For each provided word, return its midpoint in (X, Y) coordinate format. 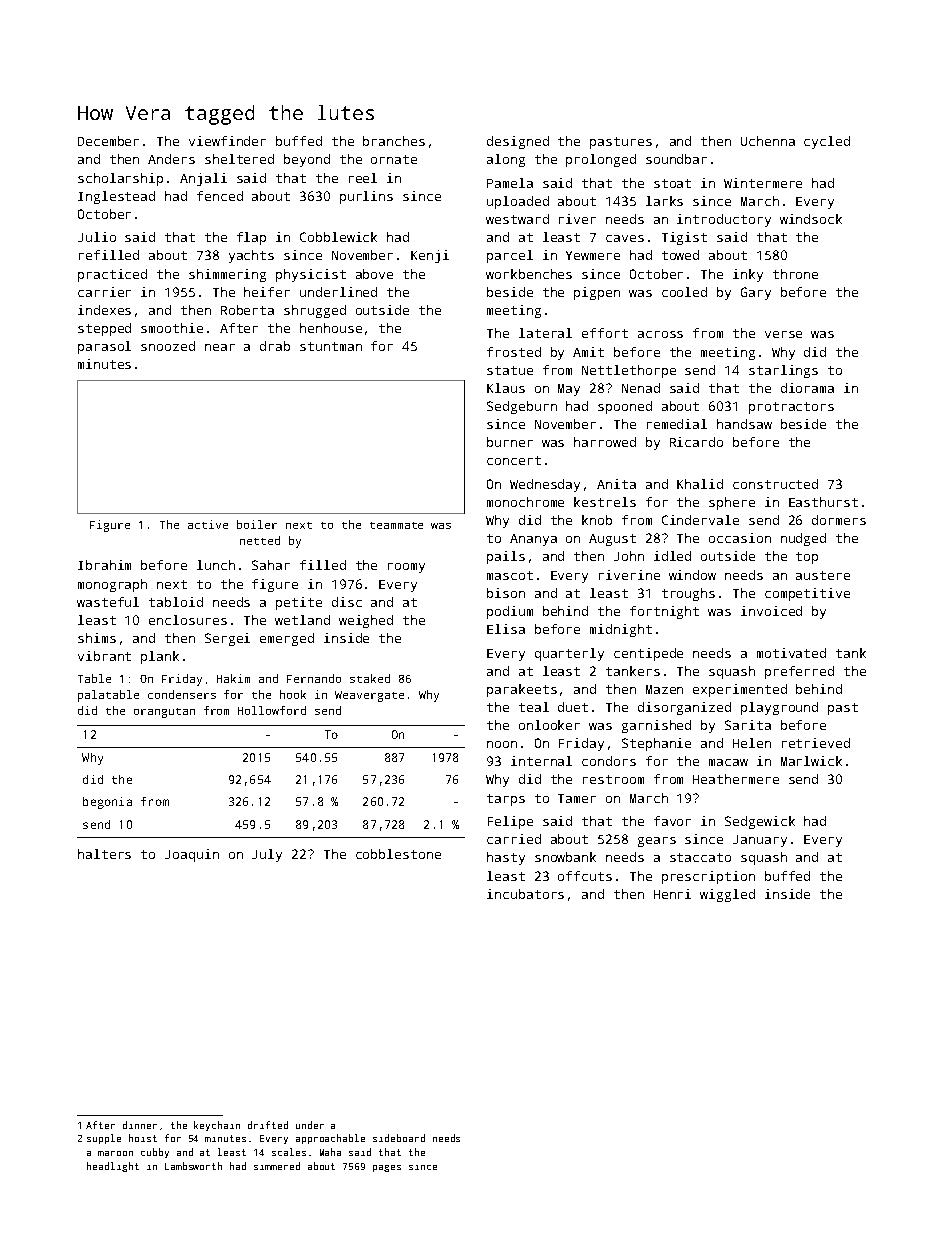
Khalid (700, 484)
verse (783, 334)
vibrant (104, 656)
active (208, 524)
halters (104, 854)
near (220, 347)
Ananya (533, 540)
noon (502, 744)
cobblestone (398, 854)
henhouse (331, 328)
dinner (140, 1125)
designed (518, 142)
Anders (171, 159)
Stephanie (656, 744)
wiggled (727, 895)
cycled (827, 142)
